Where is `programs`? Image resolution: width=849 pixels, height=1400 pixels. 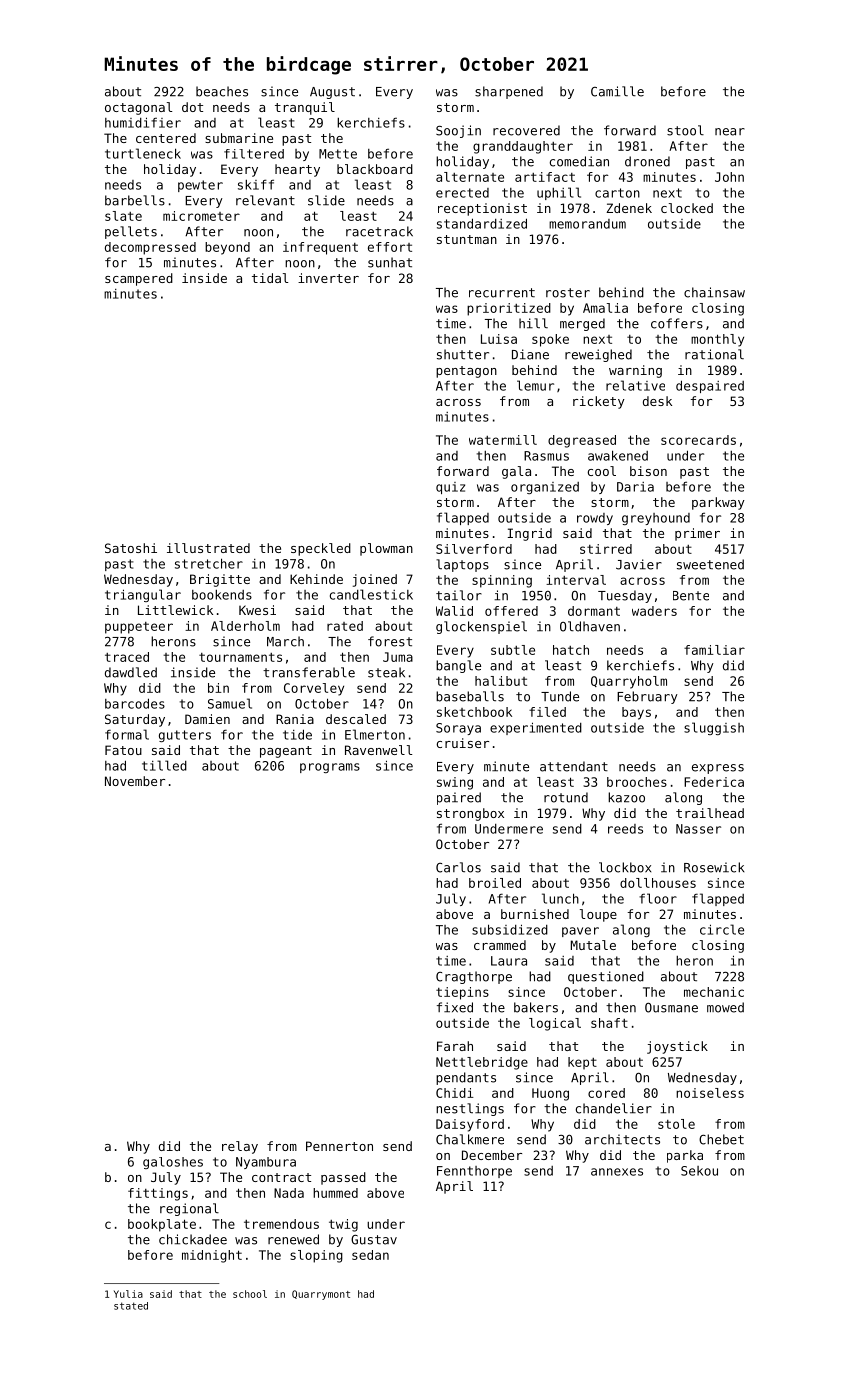
programs is located at coordinates (330, 768).
